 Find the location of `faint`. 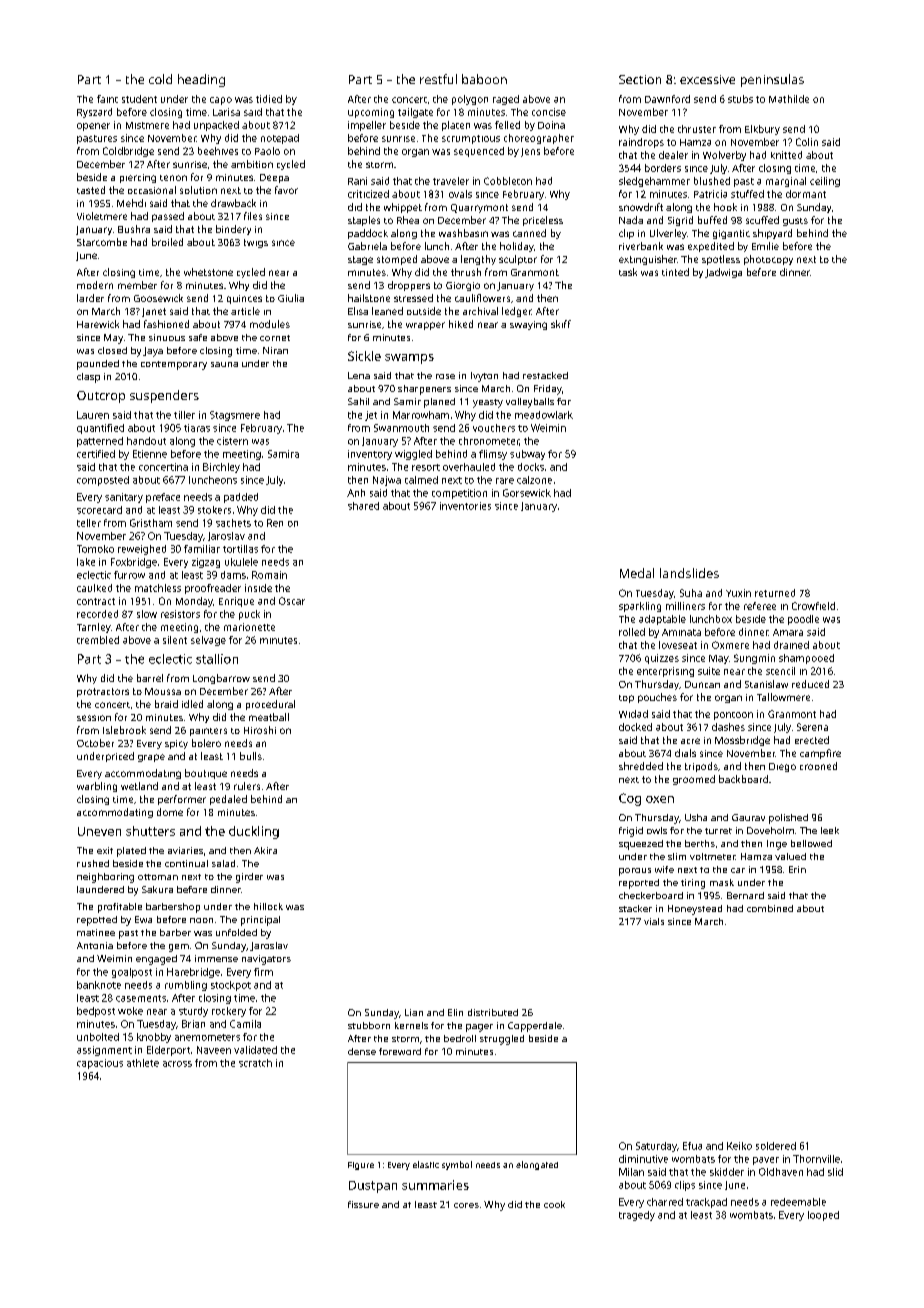

faint is located at coordinates (107, 99).
